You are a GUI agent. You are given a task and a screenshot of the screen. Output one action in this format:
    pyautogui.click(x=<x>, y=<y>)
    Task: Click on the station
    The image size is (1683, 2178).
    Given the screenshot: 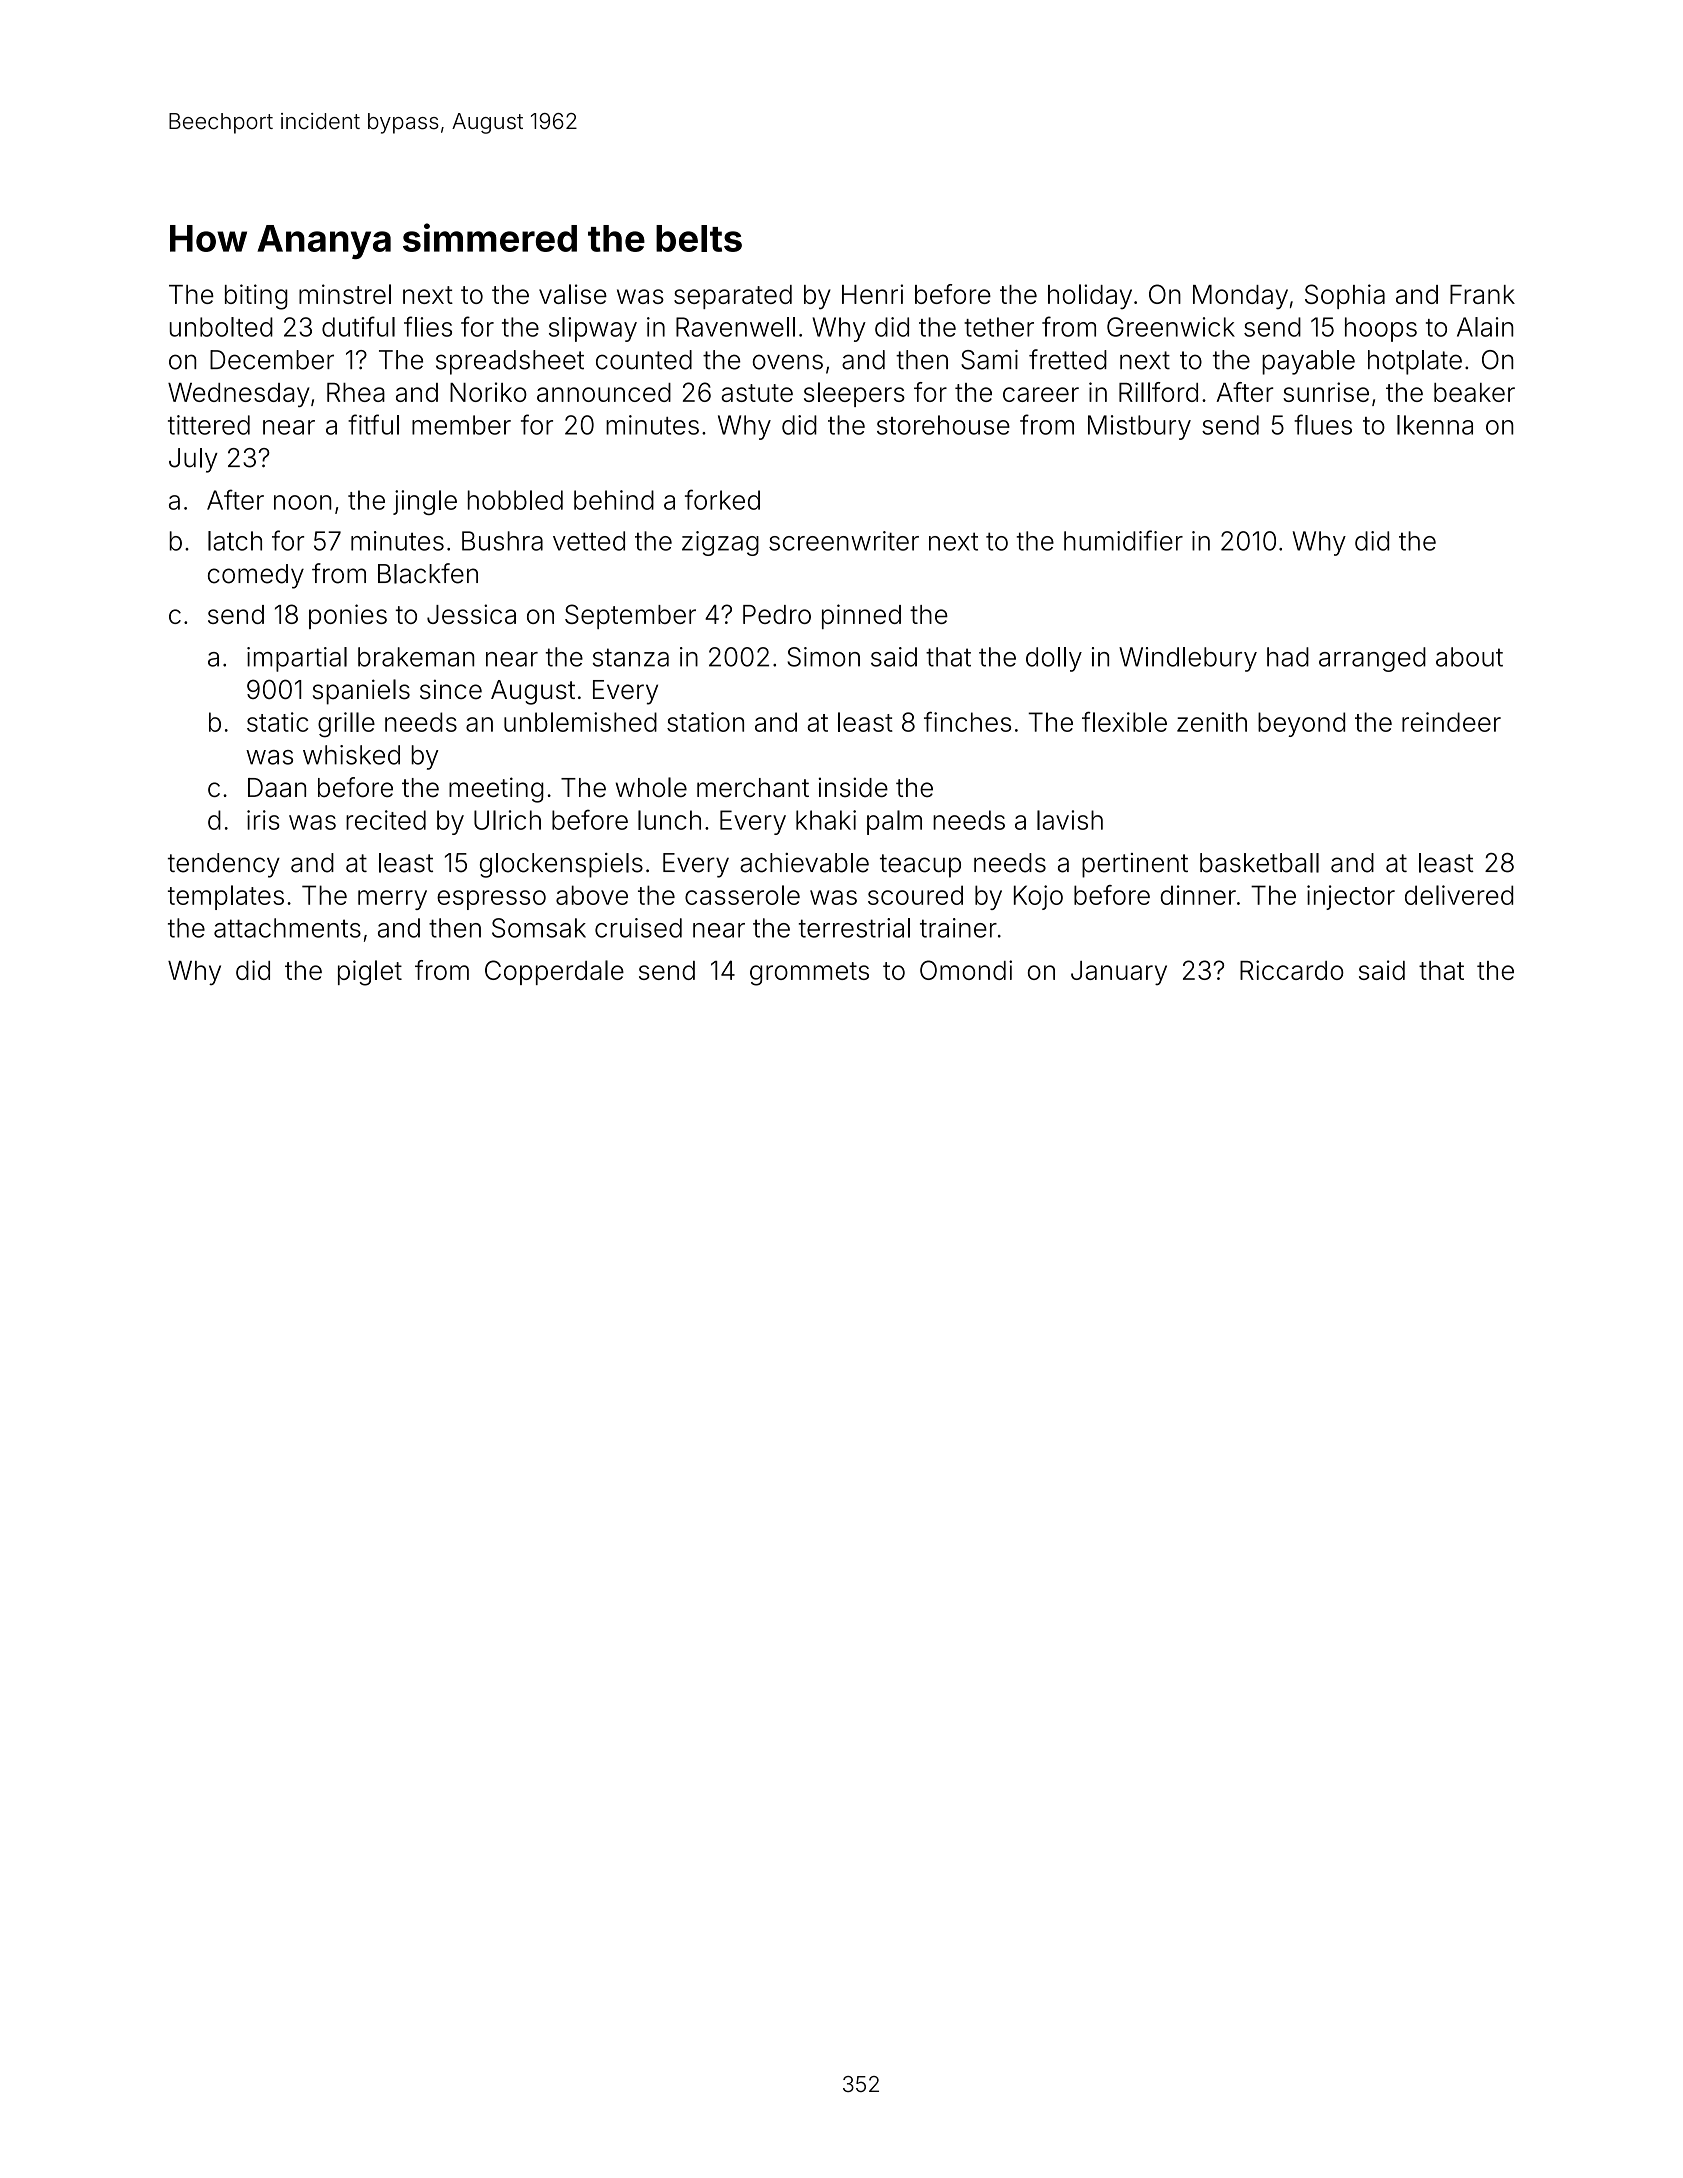 What is the action you would take?
    pyautogui.click(x=705, y=722)
